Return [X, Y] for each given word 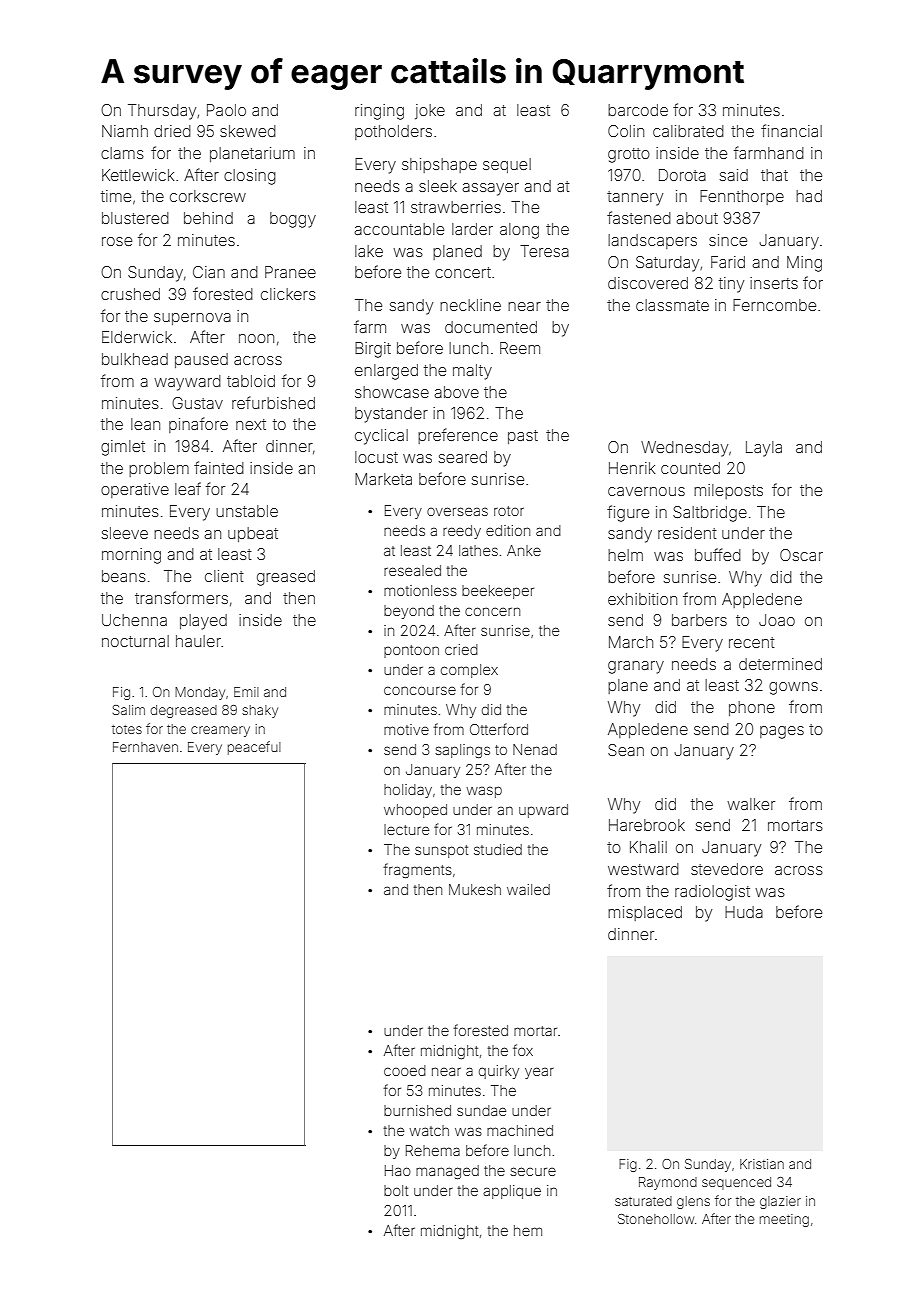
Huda [744, 912]
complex [469, 671]
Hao [398, 1170]
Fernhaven [145, 747]
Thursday [162, 112]
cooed [405, 1070]
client [224, 576]
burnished [417, 1110]
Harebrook [647, 825]
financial [791, 130]
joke [430, 112]
